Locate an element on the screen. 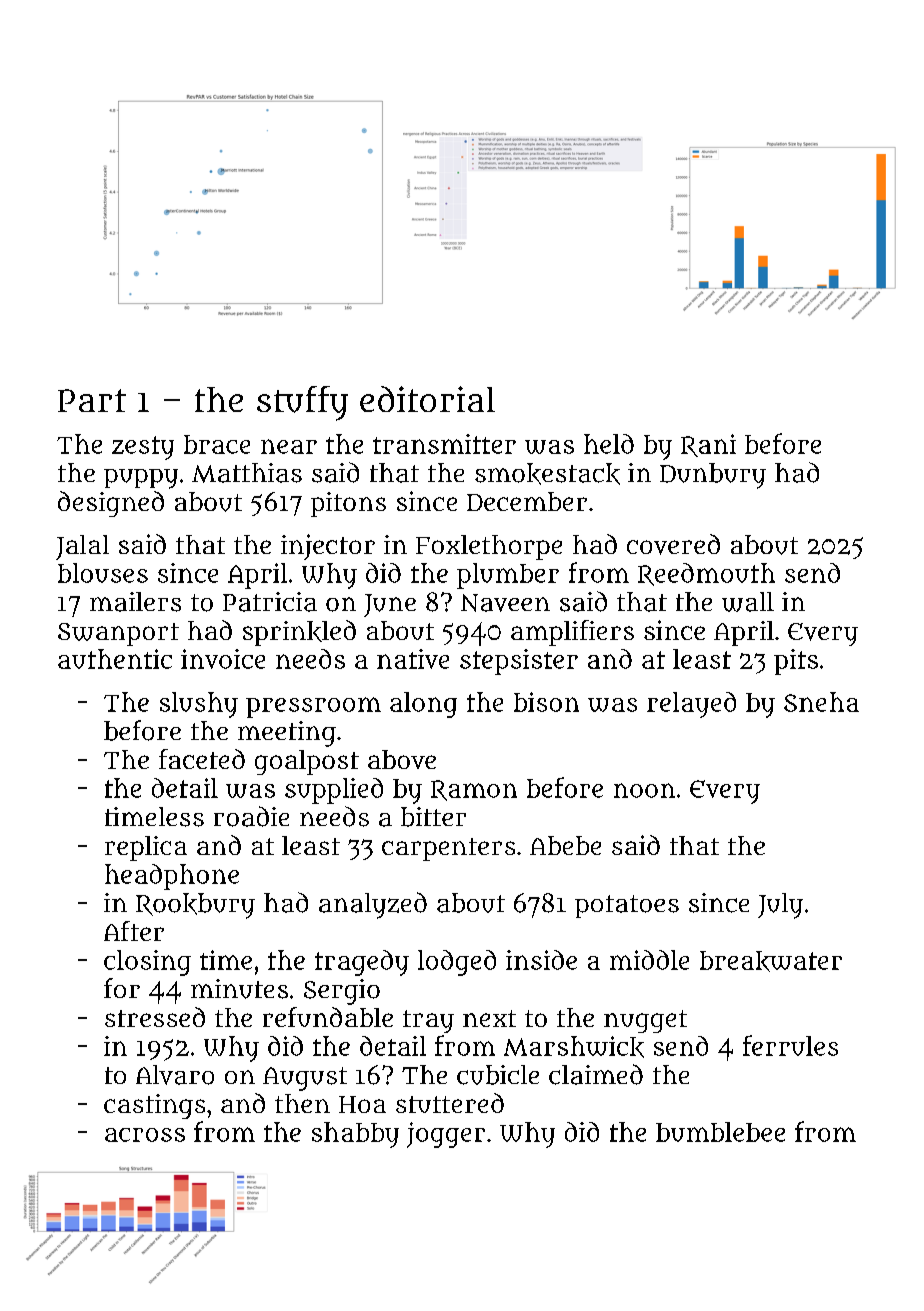 This screenshot has height=1311, width=924. shabby is located at coordinates (355, 1135).
